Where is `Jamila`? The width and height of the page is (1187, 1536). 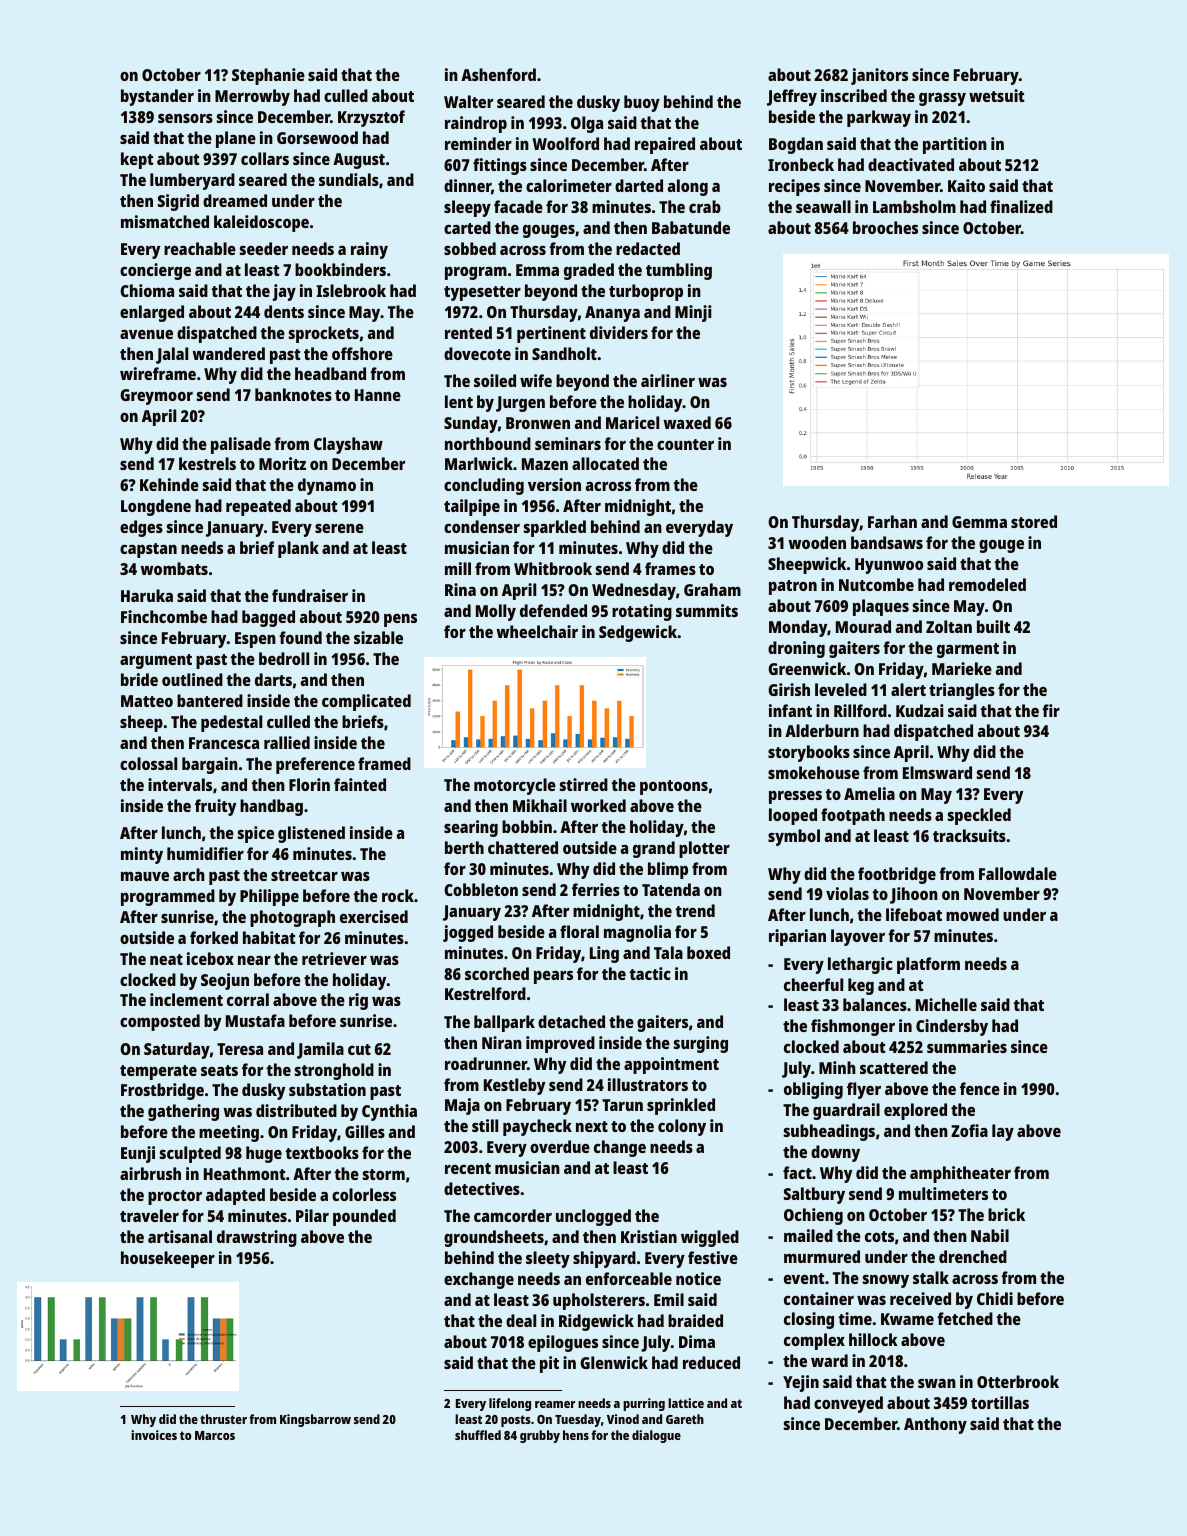 Jamila is located at coordinates (320, 1050).
